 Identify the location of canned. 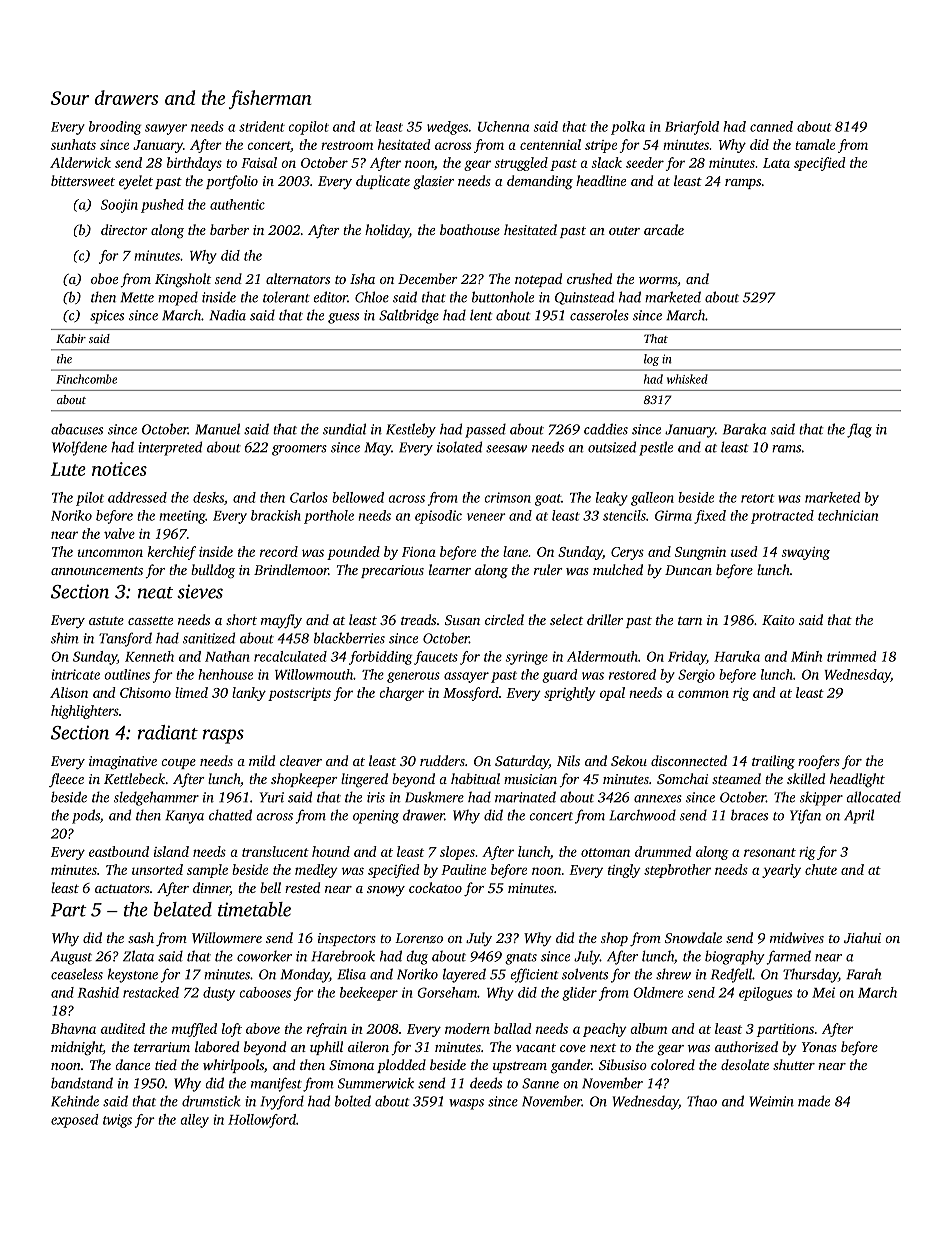
(771, 126).
